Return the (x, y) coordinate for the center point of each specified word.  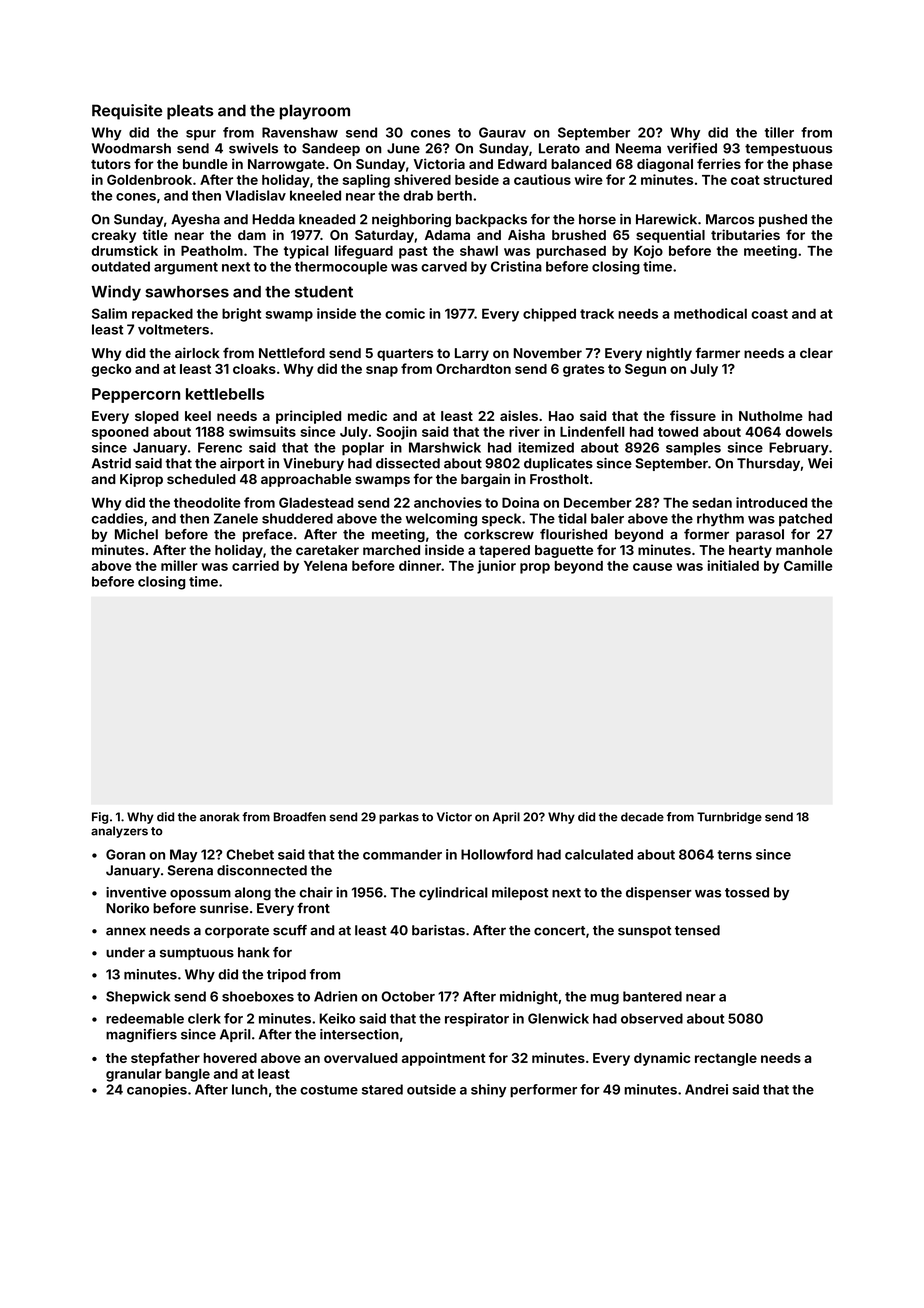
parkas (399, 818)
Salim (109, 313)
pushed (783, 220)
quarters (405, 355)
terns (734, 855)
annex (126, 931)
